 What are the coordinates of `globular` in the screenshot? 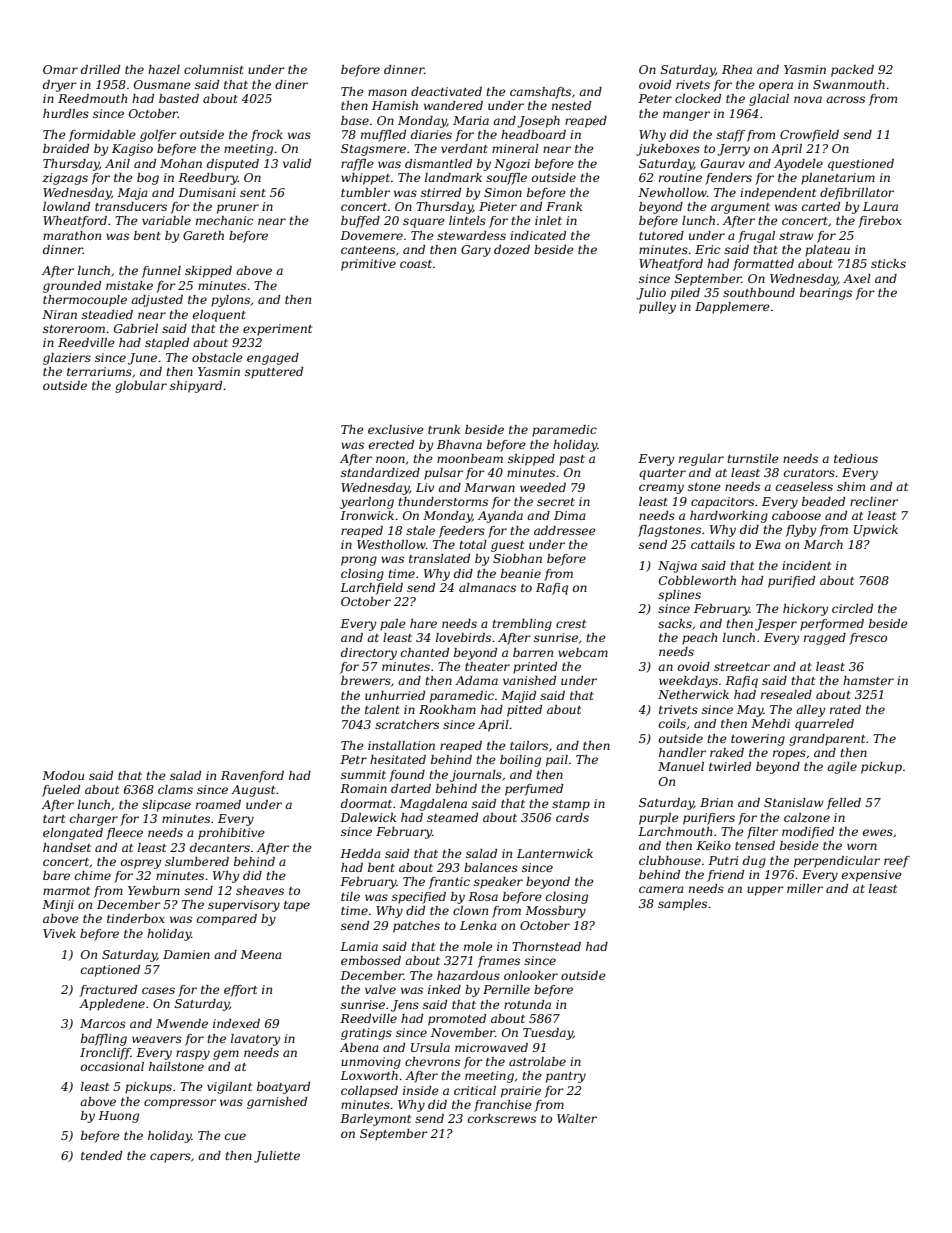 It's located at (141, 387).
